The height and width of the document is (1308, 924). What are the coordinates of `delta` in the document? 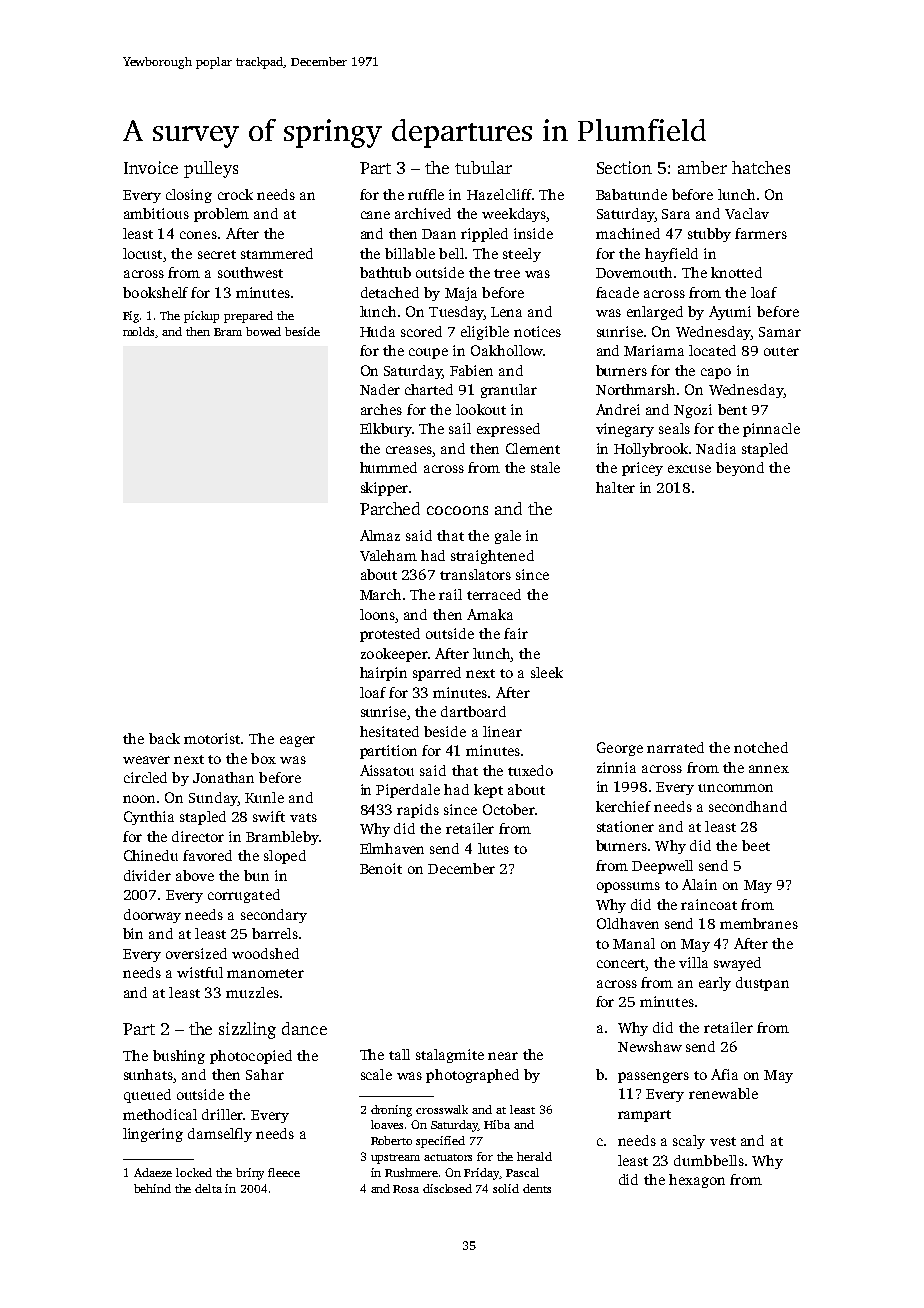 It's located at (208, 1188).
